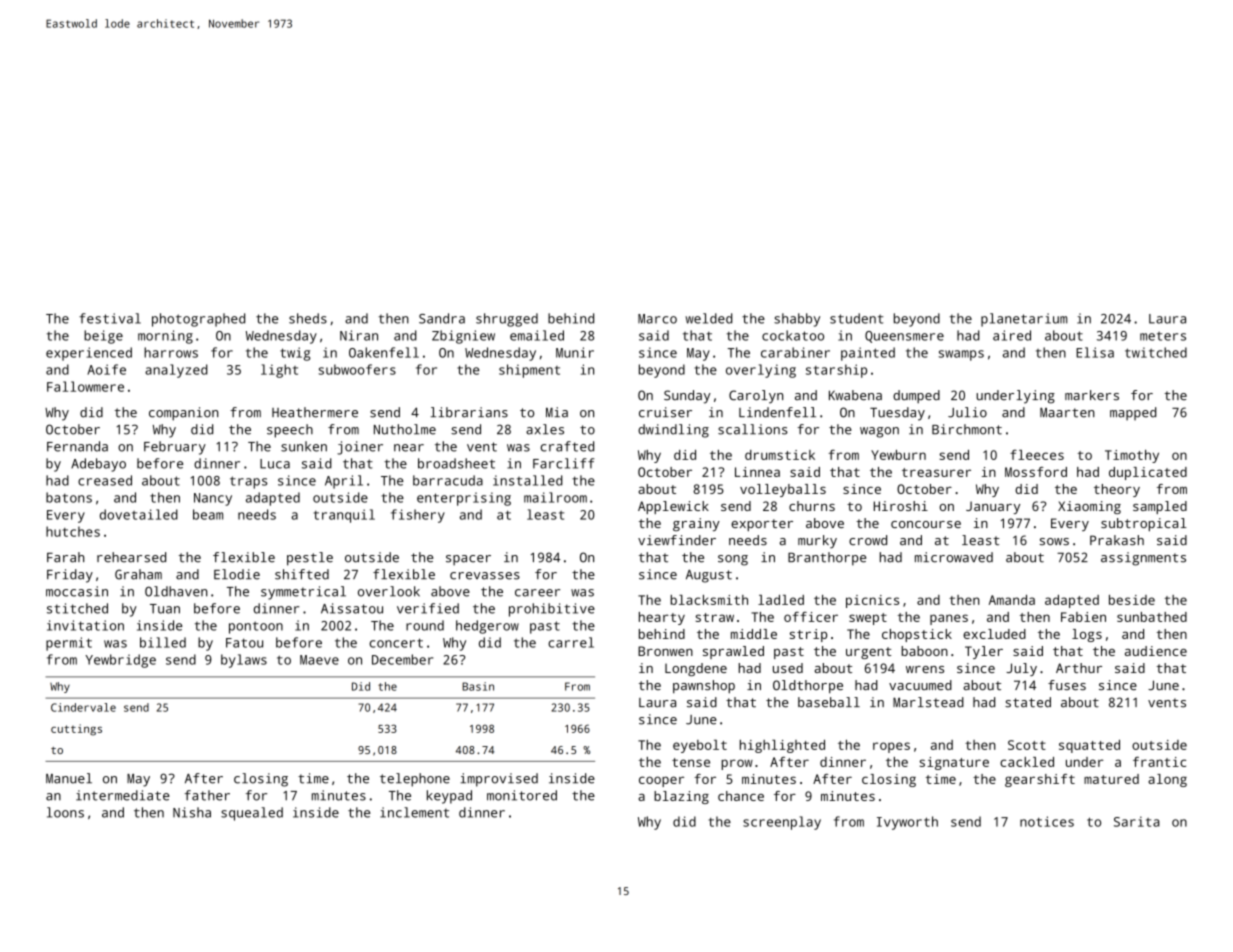 The image size is (1233, 952). What do you see at coordinates (926, 524) in the image?
I see `concourse` at bounding box center [926, 524].
